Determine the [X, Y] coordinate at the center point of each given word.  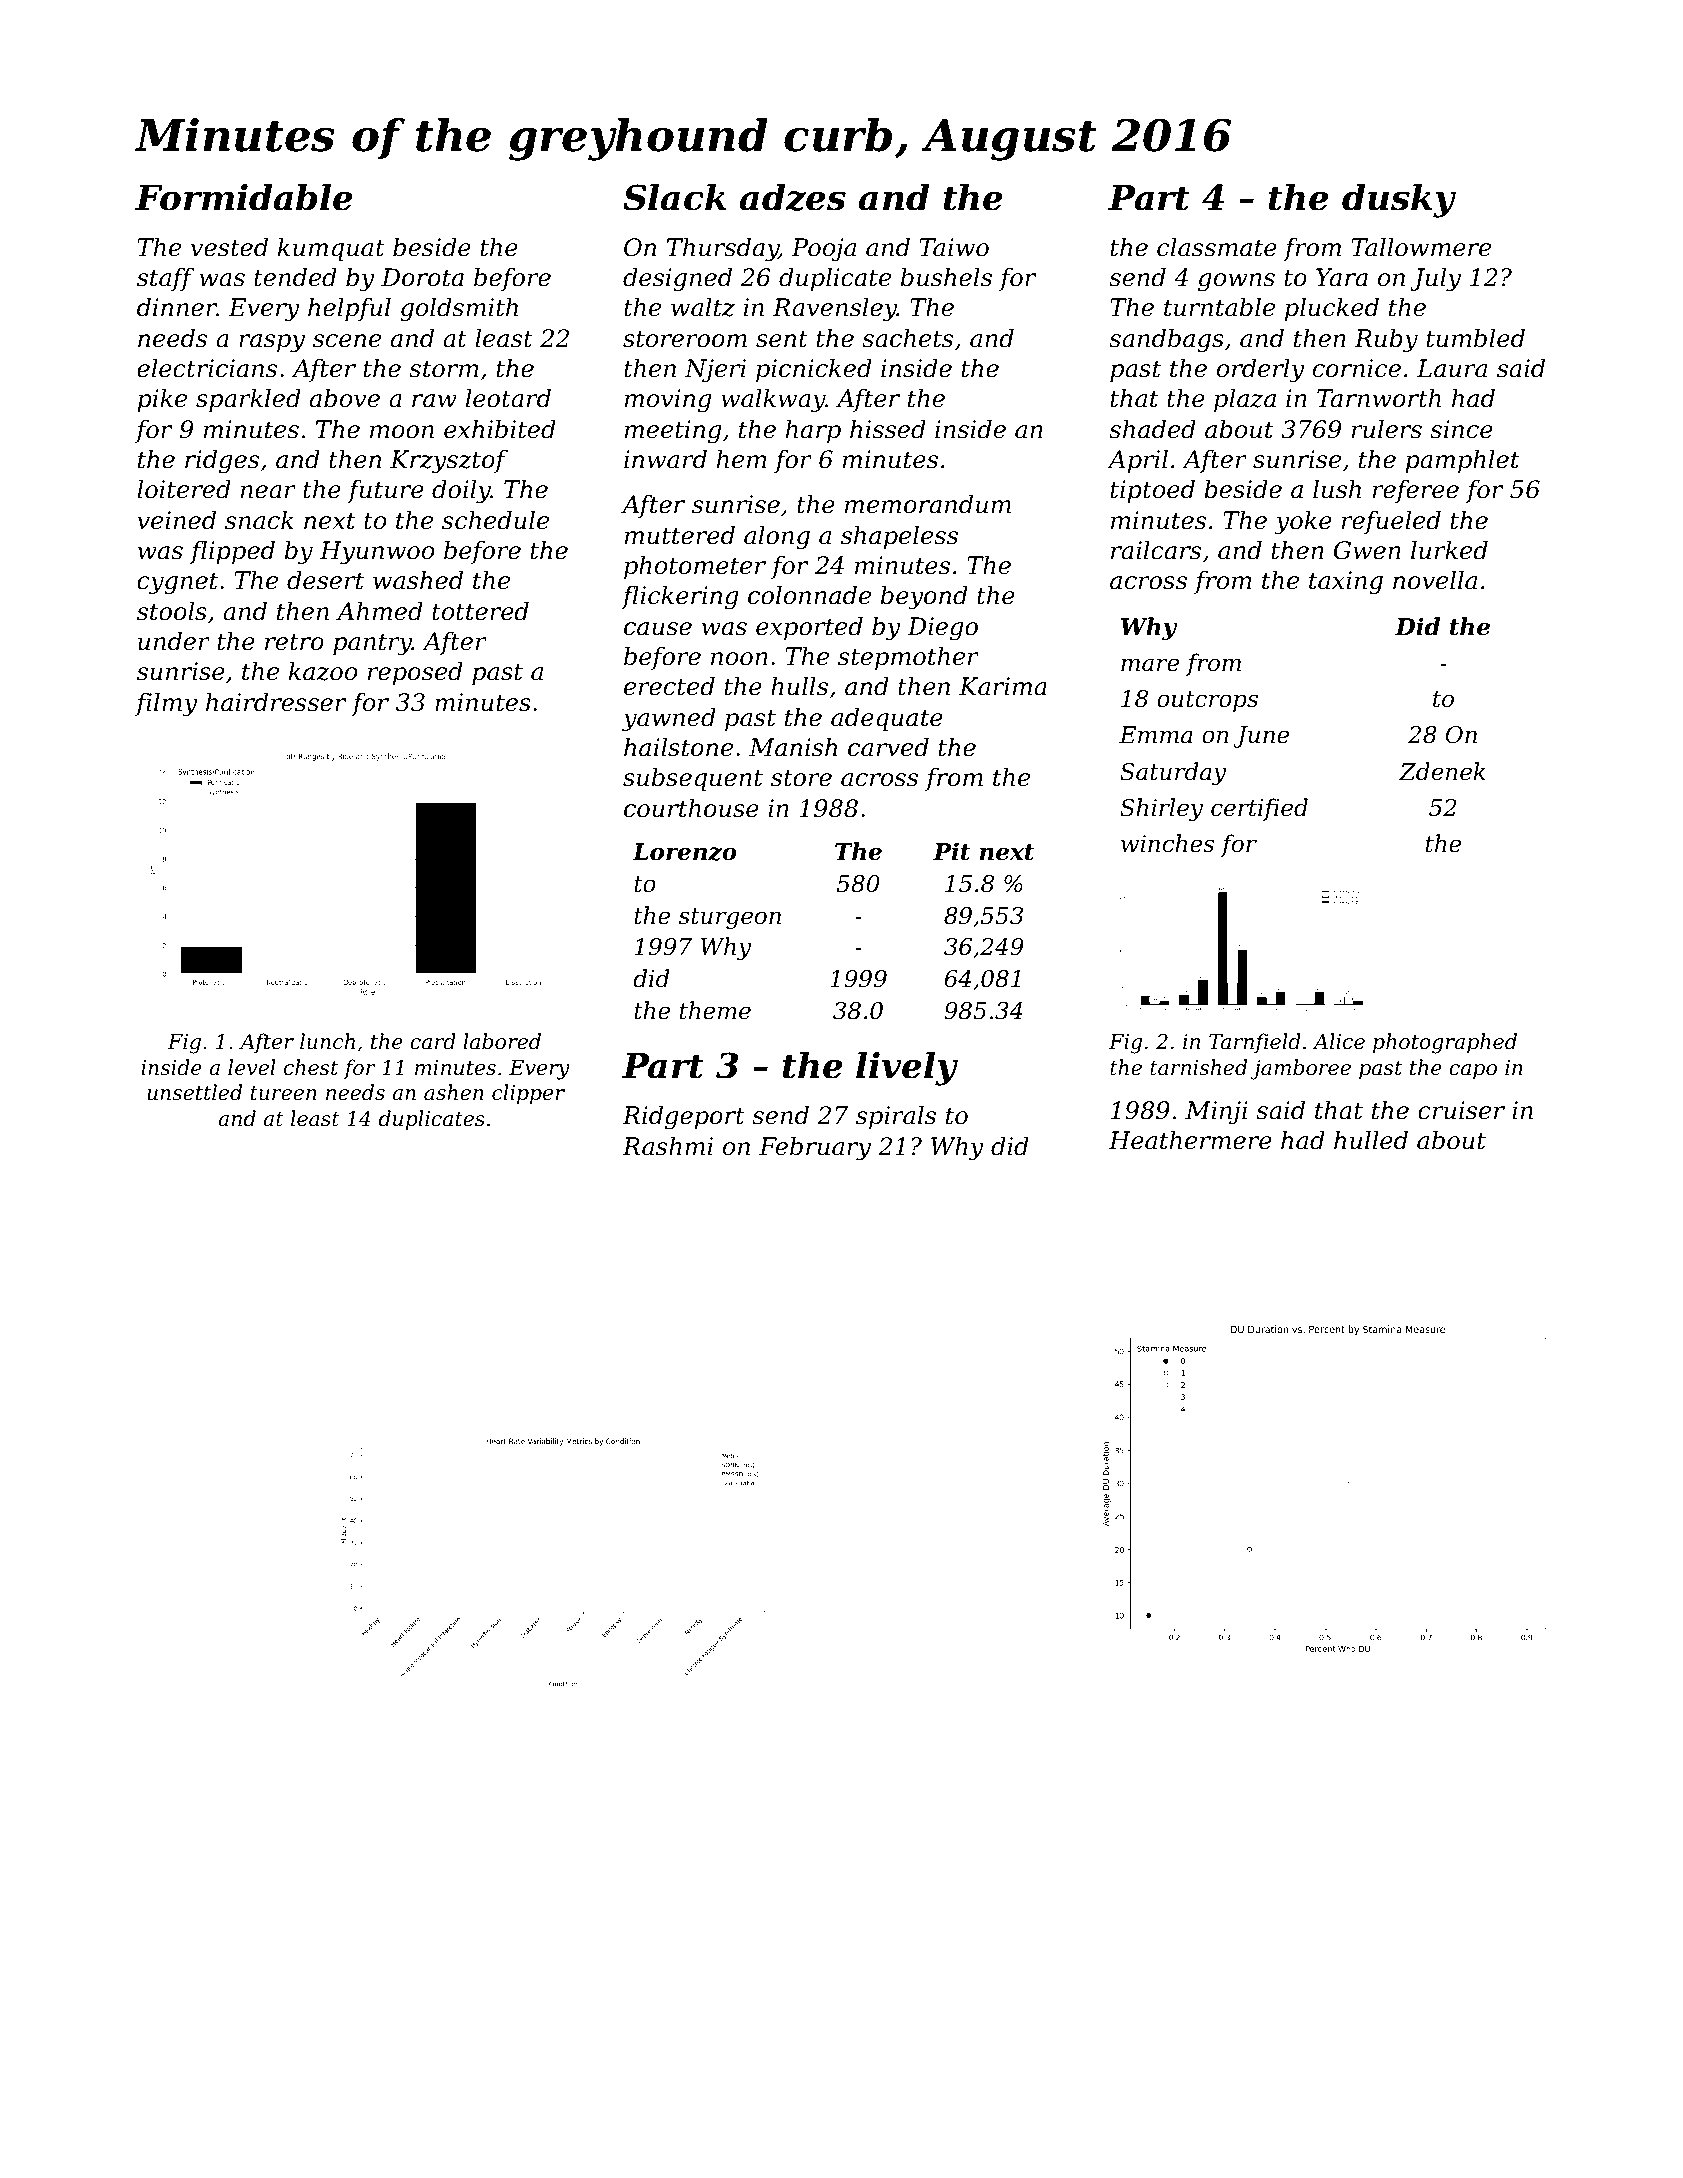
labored [502, 1041]
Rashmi [667, 1146]
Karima [1003, 686]
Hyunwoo [377, 553]
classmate [1217, 247]
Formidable [244, 197]
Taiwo [954, 247]
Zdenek [1442, 771]
